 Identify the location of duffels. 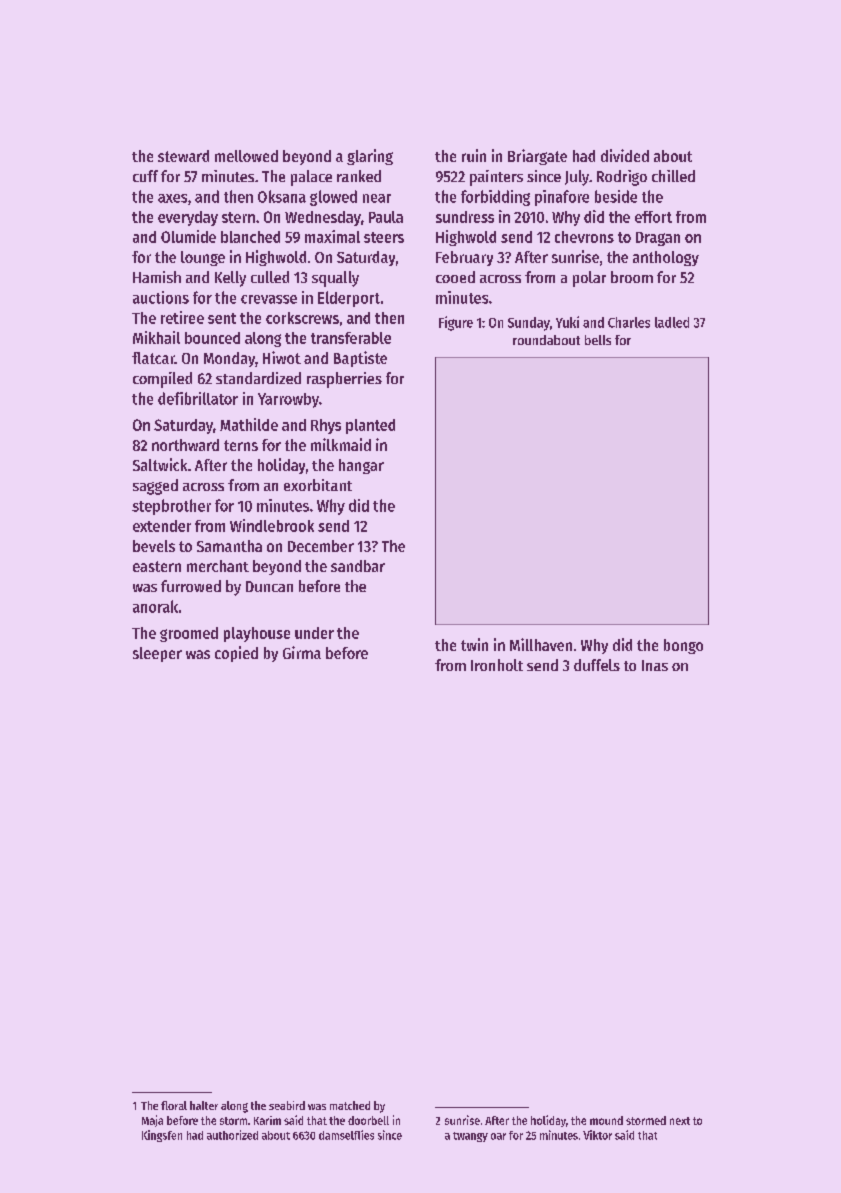
(597, 665).
